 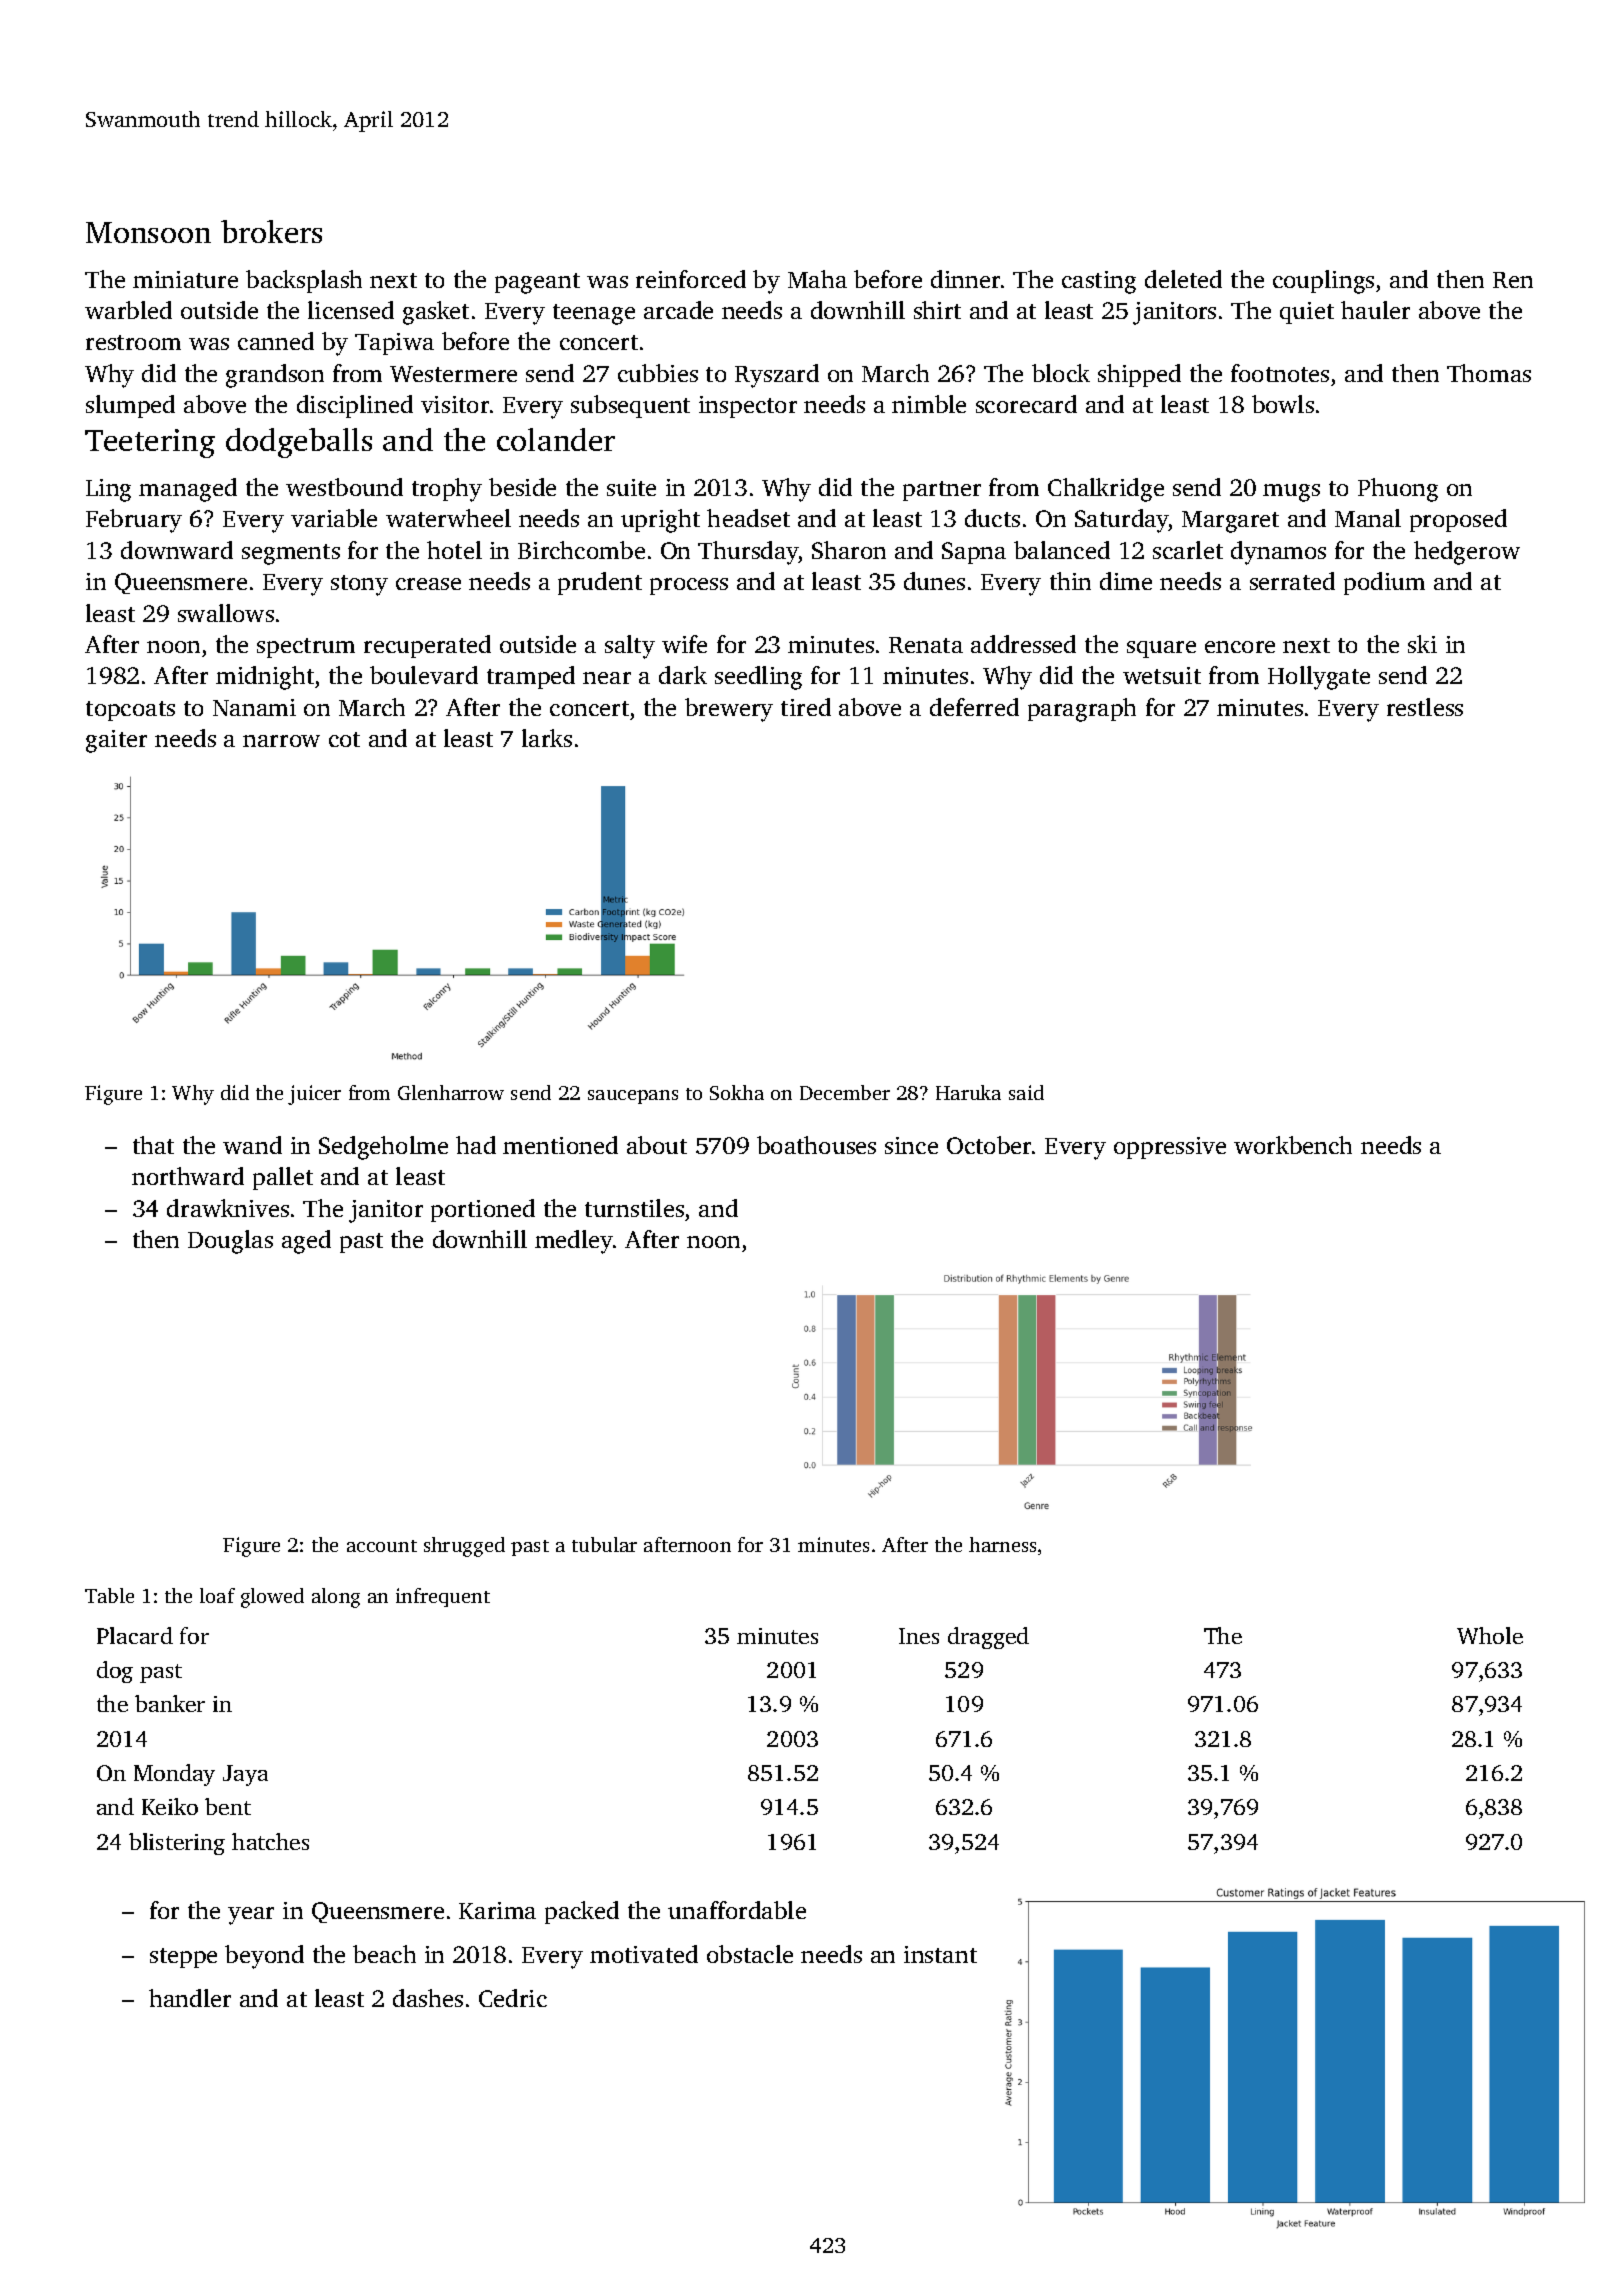 What do you see at coordinates (1026, 1092) in the screenshot?
I see `said` at bounding box center [1026, 1092].
